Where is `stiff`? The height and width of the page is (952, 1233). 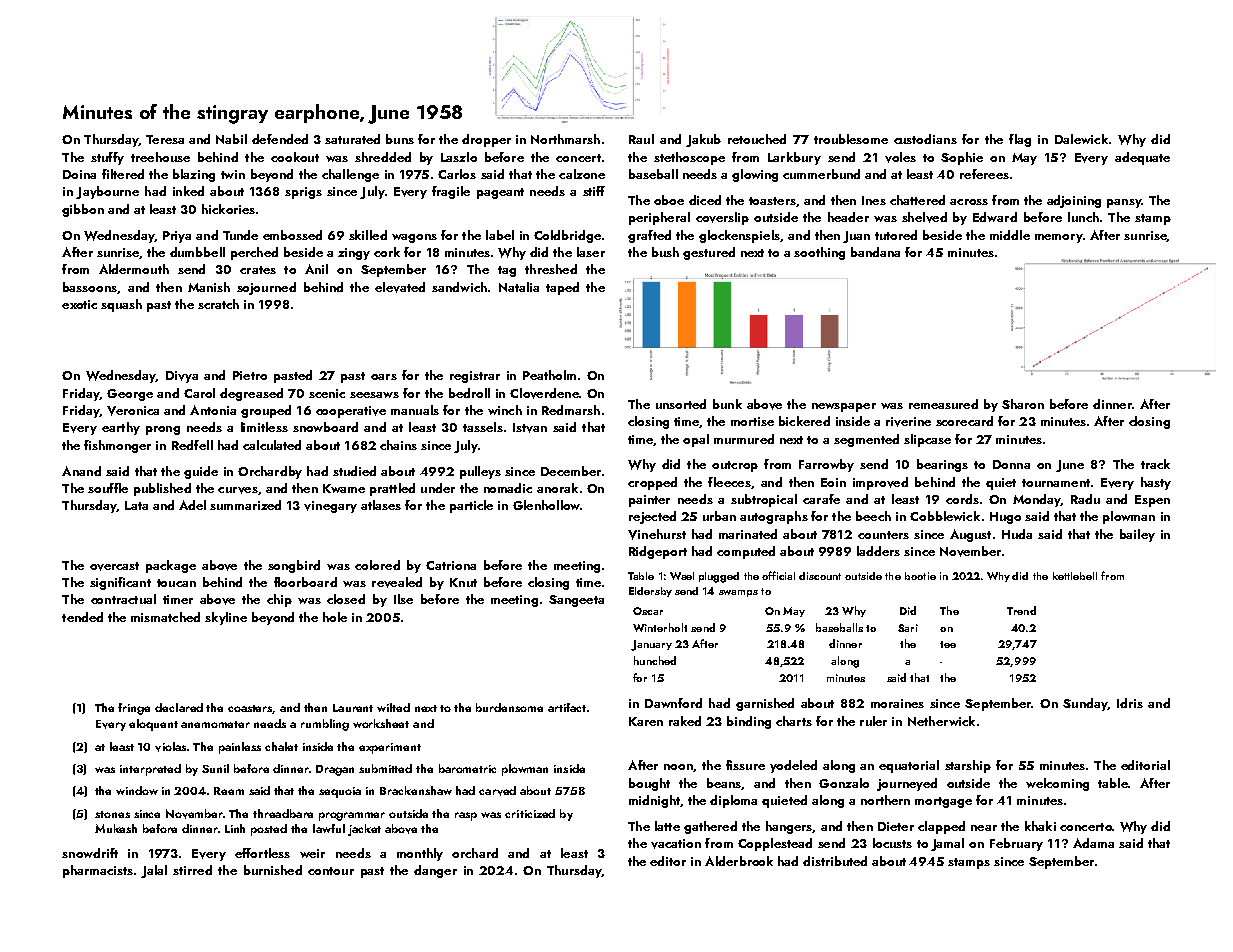
stiff is located at coordinates (594, 191).
